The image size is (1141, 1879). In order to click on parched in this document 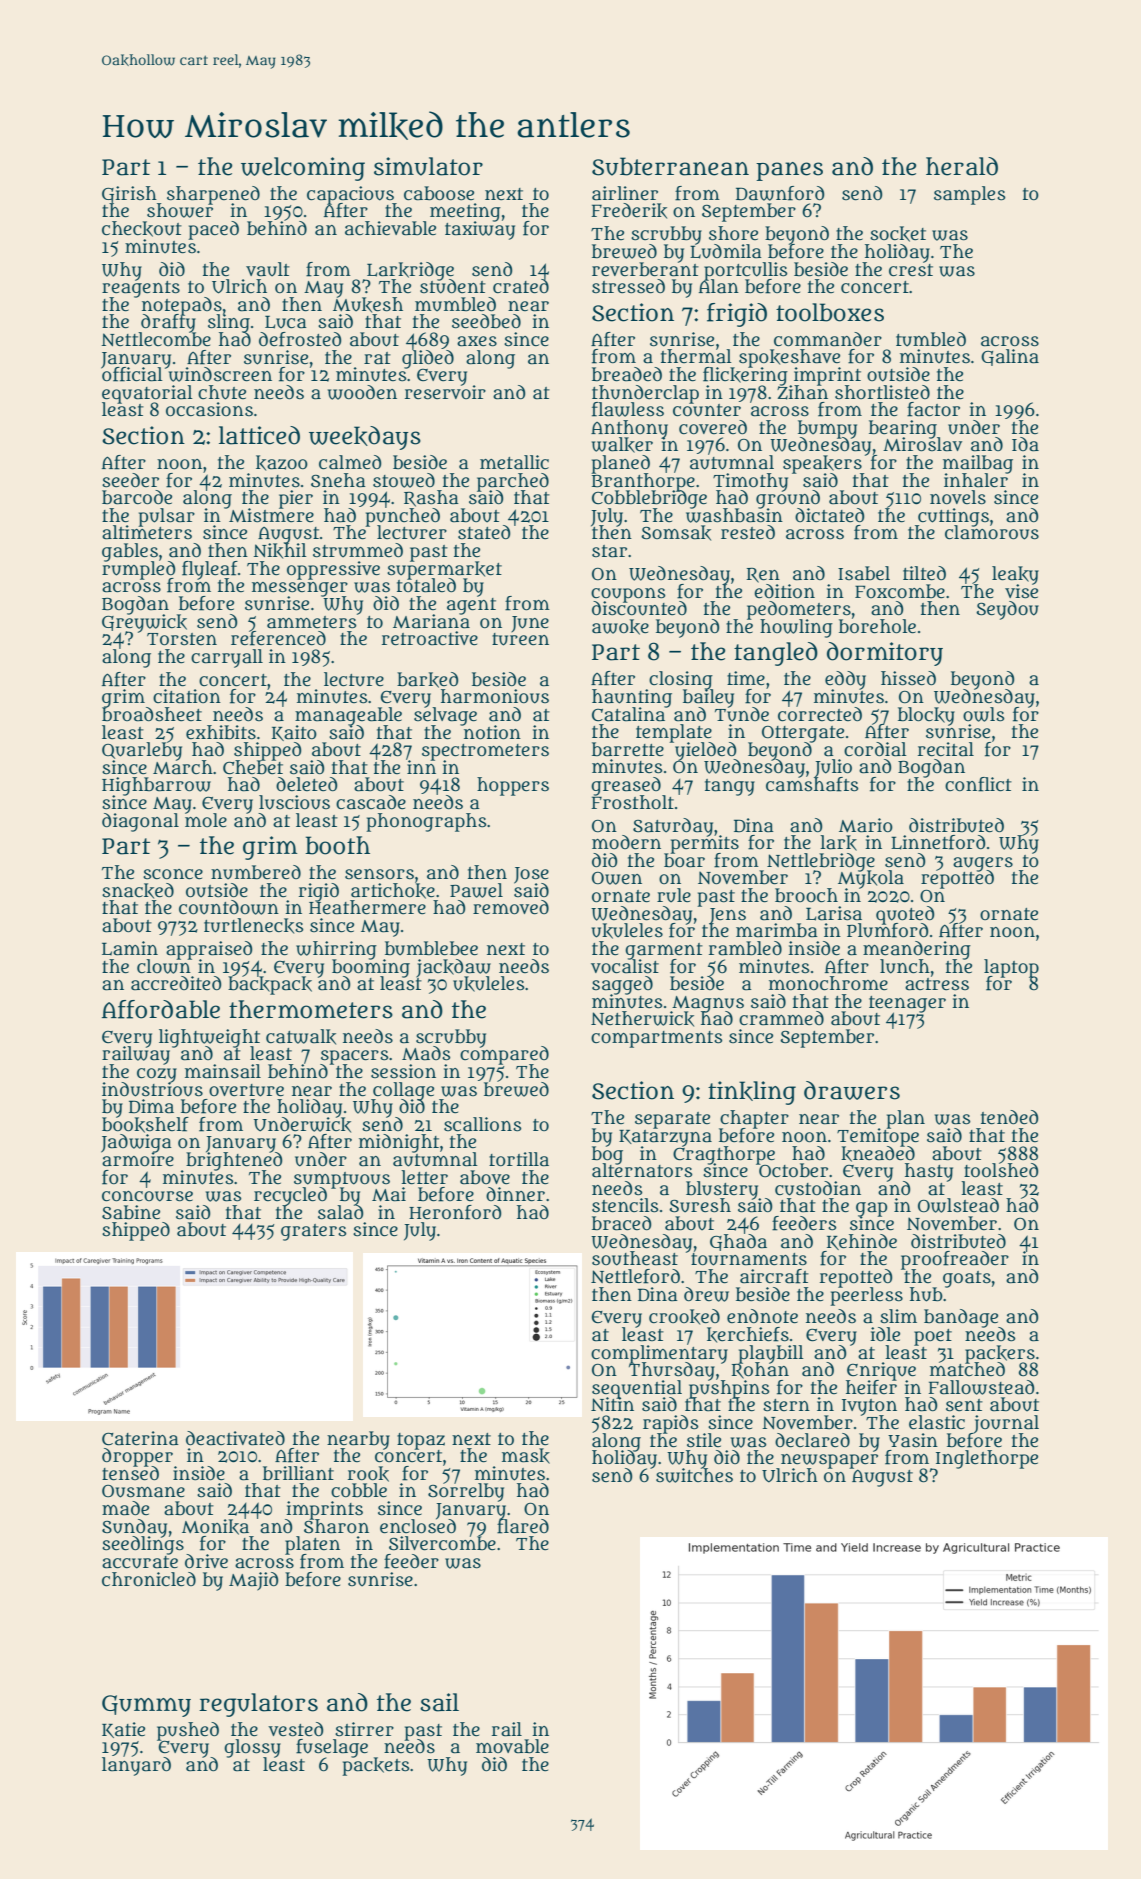, I will do `click(513, 481)`.
